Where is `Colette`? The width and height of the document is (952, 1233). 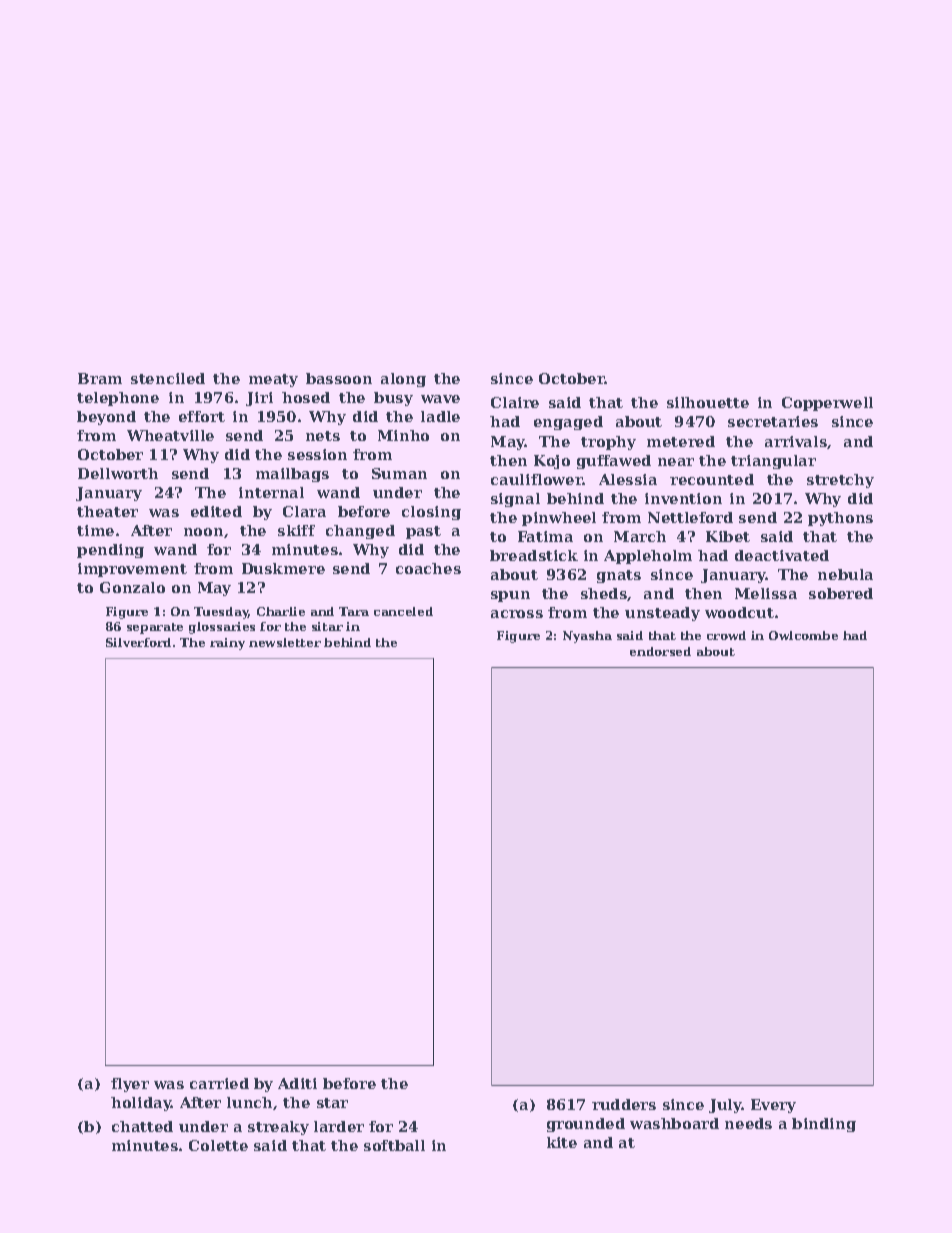 Colette is located at coordinates (218, 1145).
